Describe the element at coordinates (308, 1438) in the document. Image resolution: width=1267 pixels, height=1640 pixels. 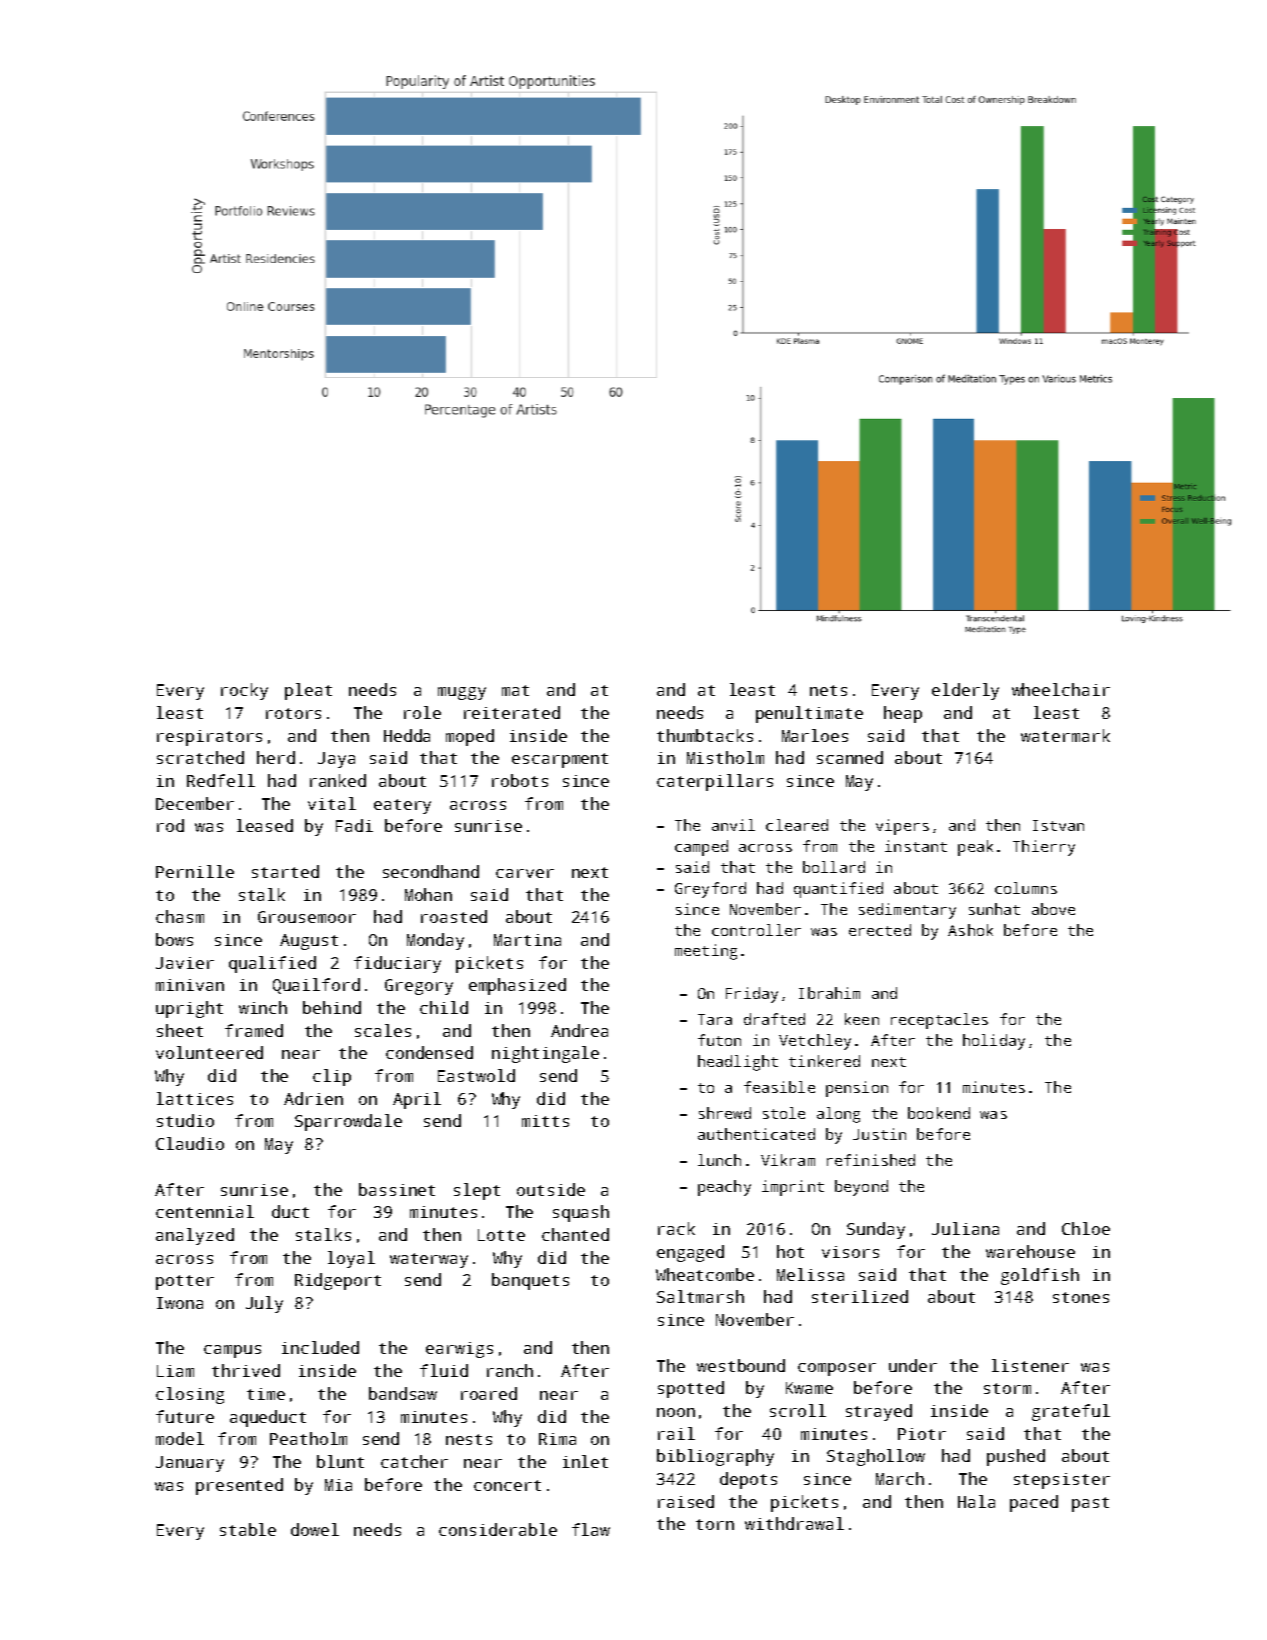
I see `Peatholm` at that location.
